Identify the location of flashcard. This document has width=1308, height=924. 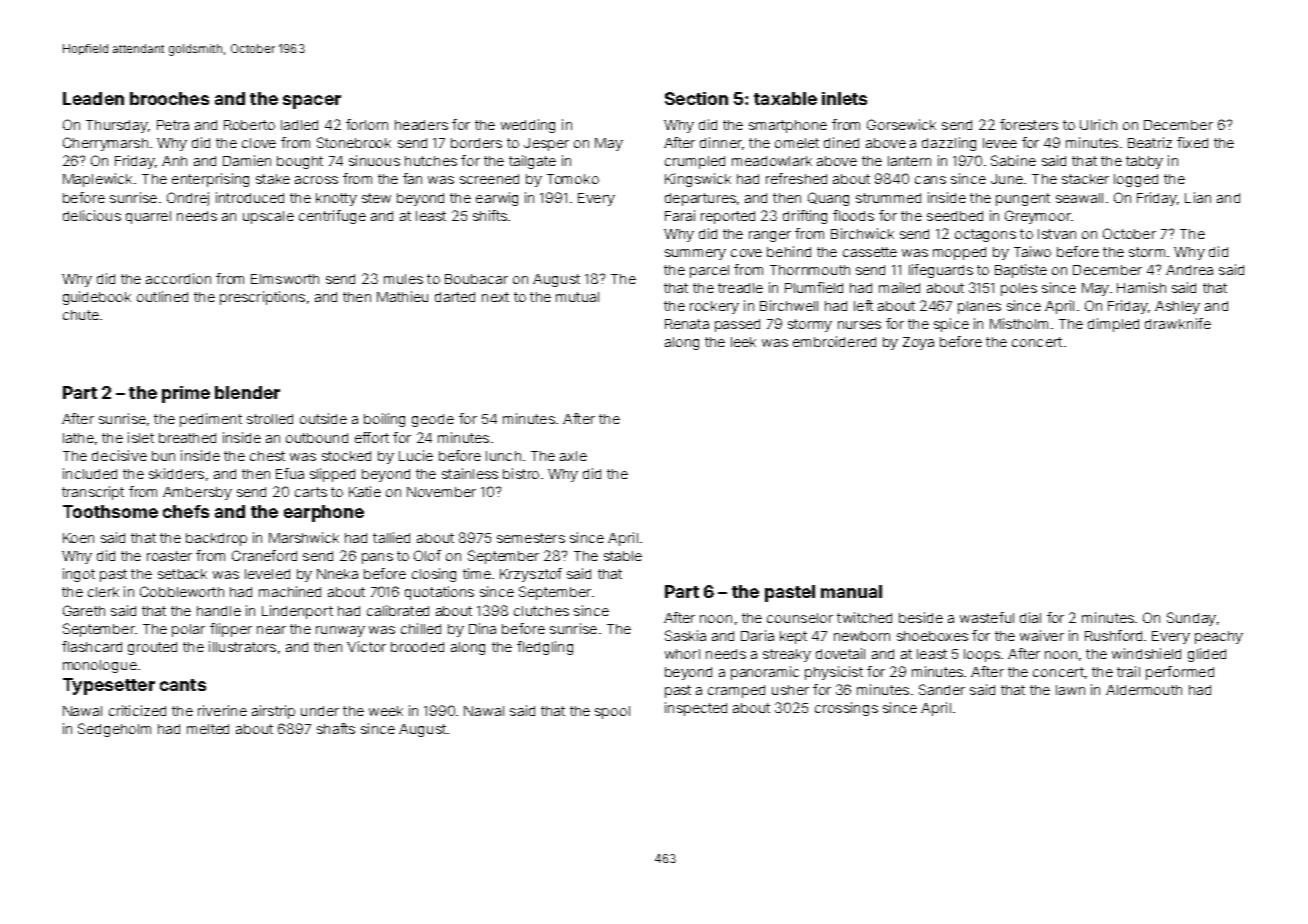
(92, 646).
